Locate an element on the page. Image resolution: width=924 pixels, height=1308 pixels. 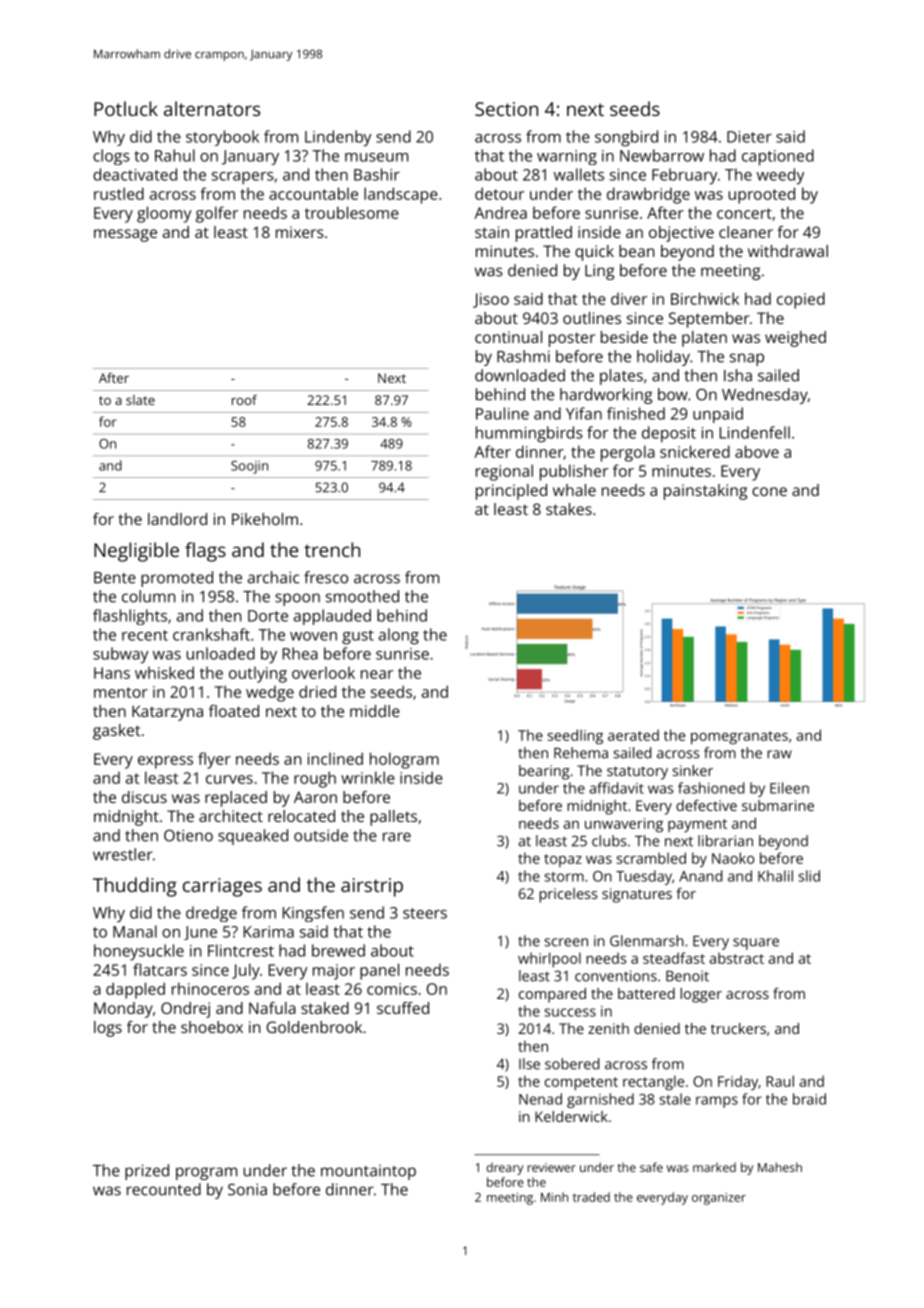
dreary is located at coordinates (504, 1169).
